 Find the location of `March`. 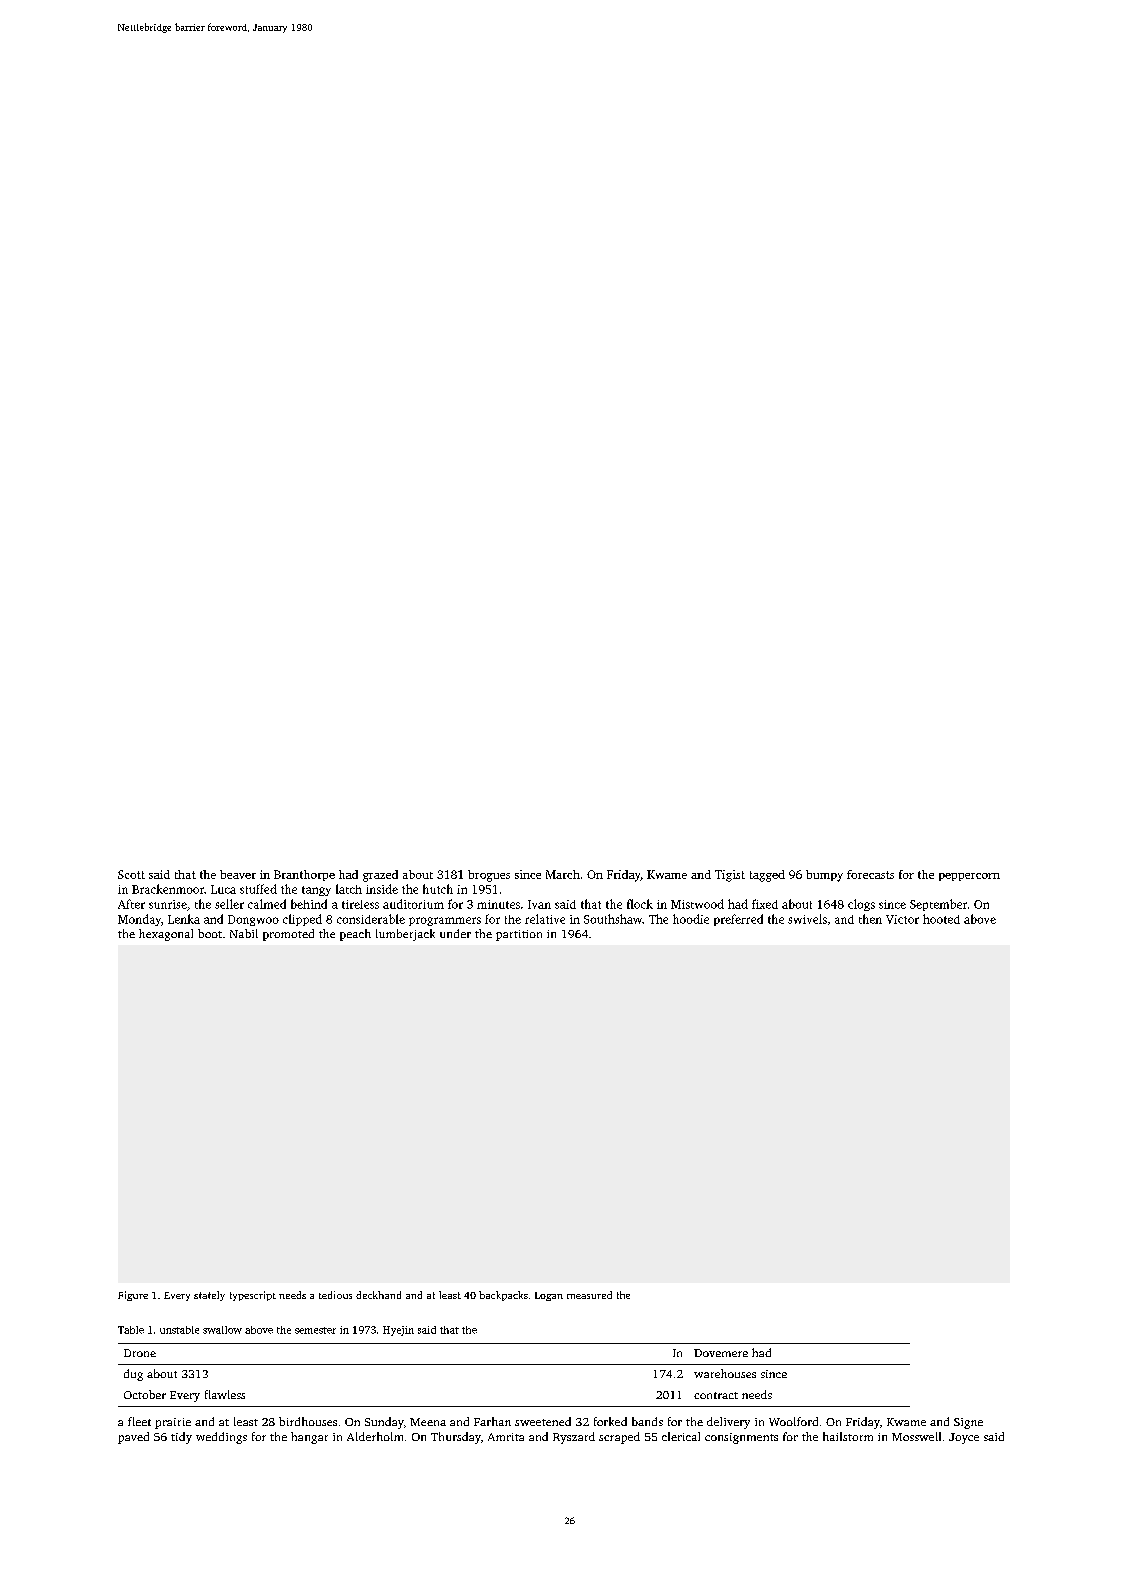

March is located at coordinates (563, 874).
